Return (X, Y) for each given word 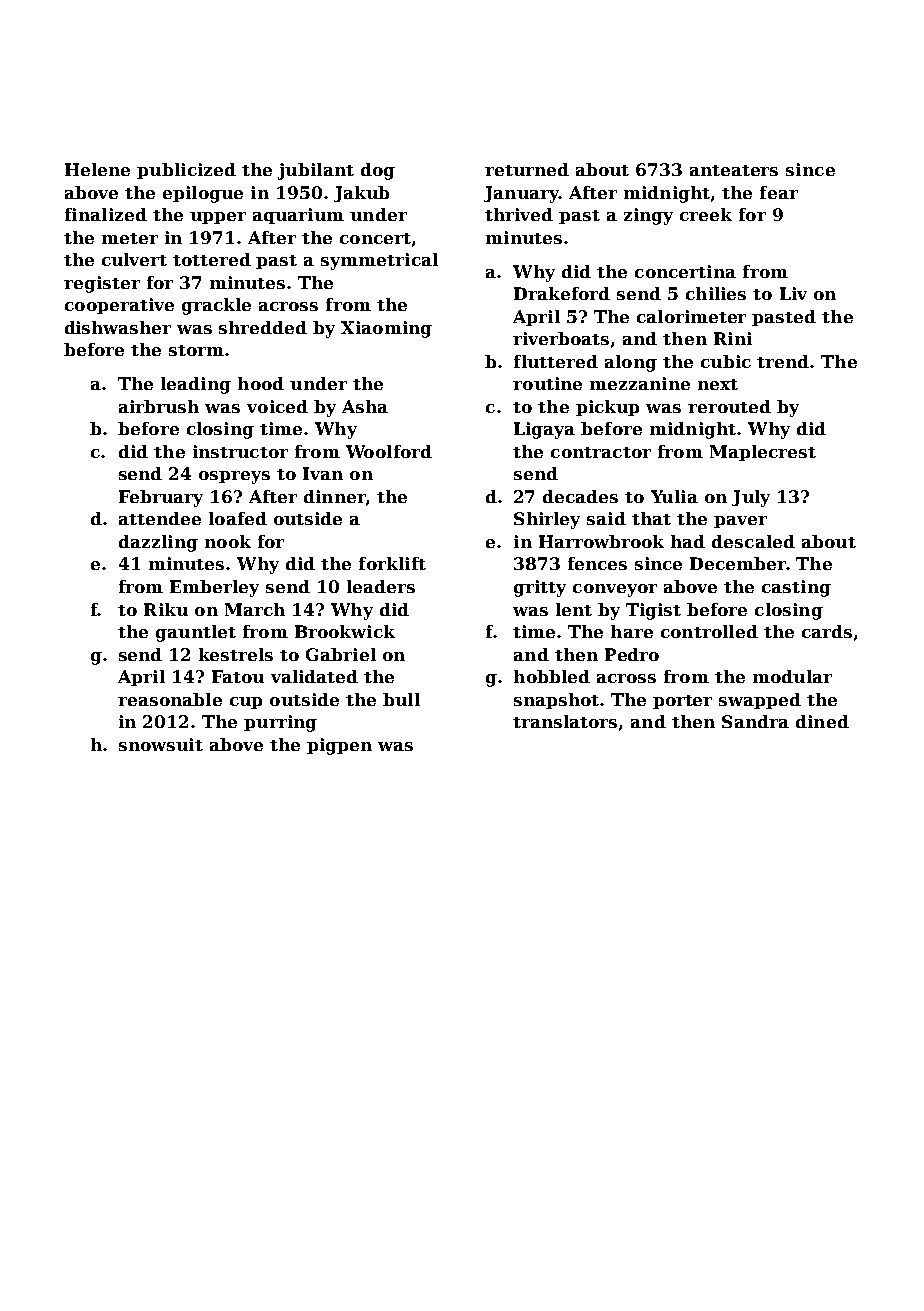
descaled (753, 541)
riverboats (561, 338)
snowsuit (161, 744)
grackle (216, 306)
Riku (166, 609)
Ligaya (544, 430)
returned (527, 169)
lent (574, 609)
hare (632, 631)
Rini (733, 338)
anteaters (734, 170)
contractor (601, 452)
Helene (97, 169)
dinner (335, 496)
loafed (238, 518)
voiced (277, 406)
